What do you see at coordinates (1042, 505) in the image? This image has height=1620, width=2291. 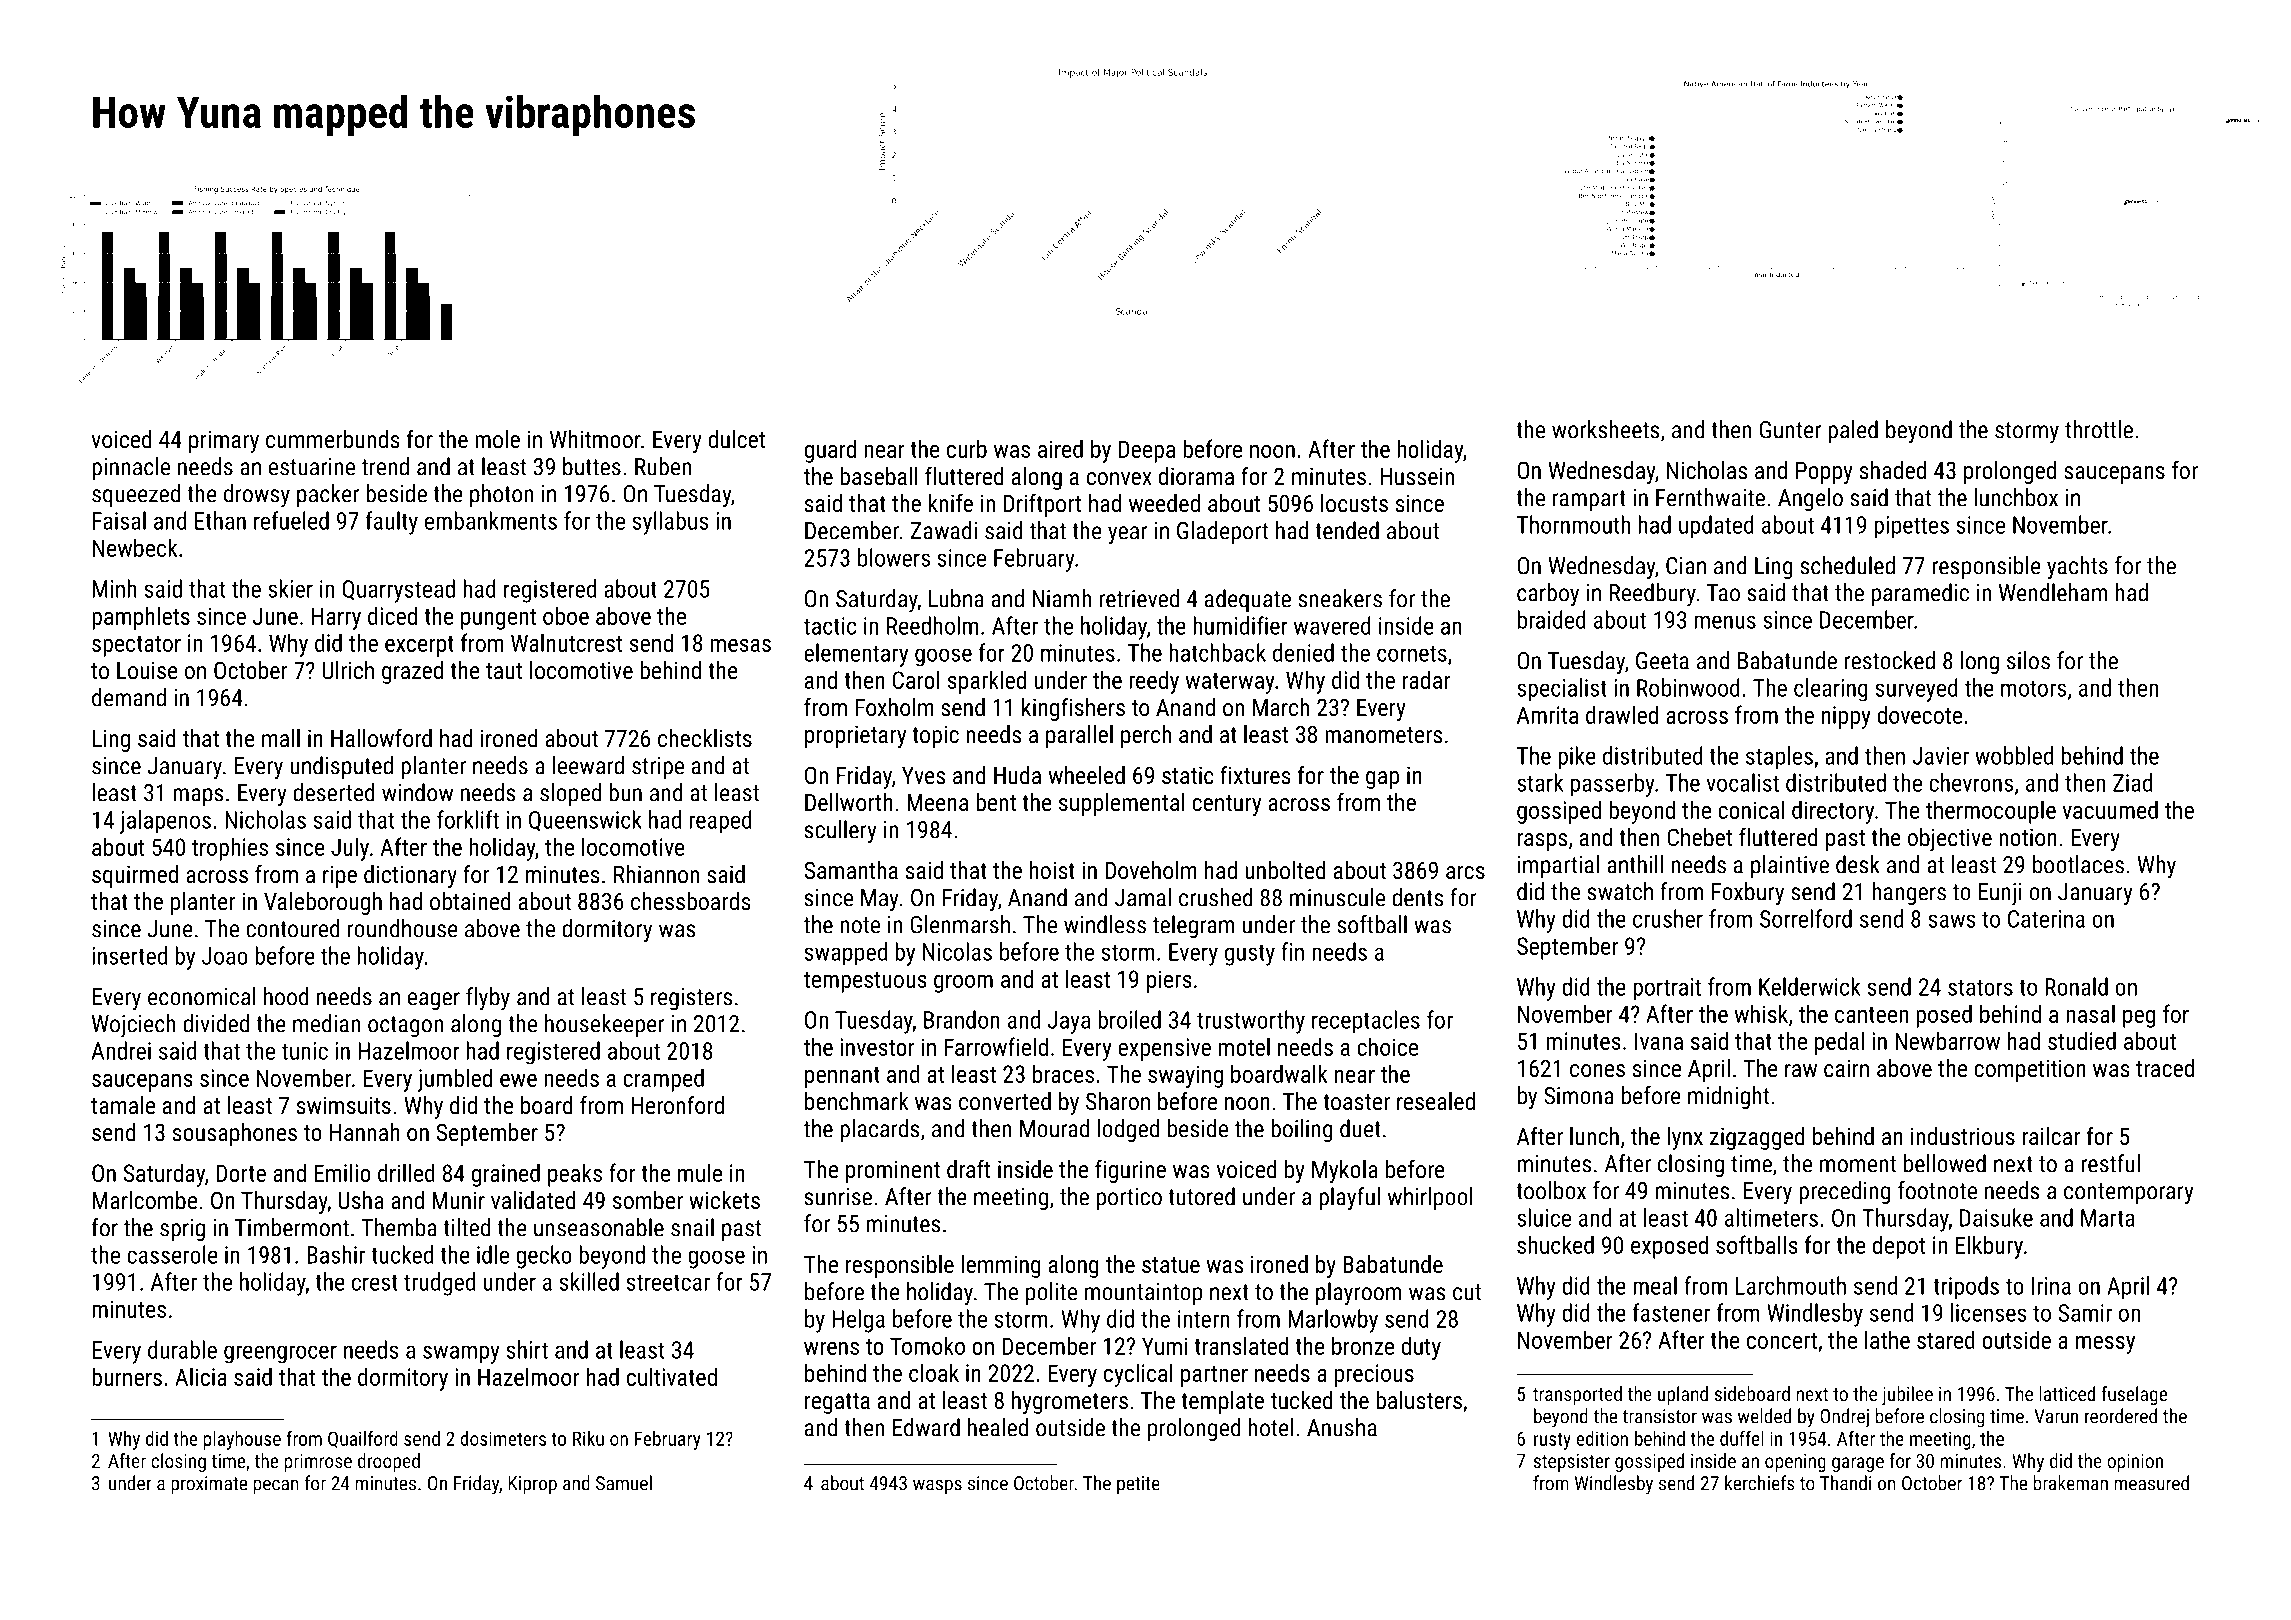 I see `Driftport` at bounding box center [1042, 505].
